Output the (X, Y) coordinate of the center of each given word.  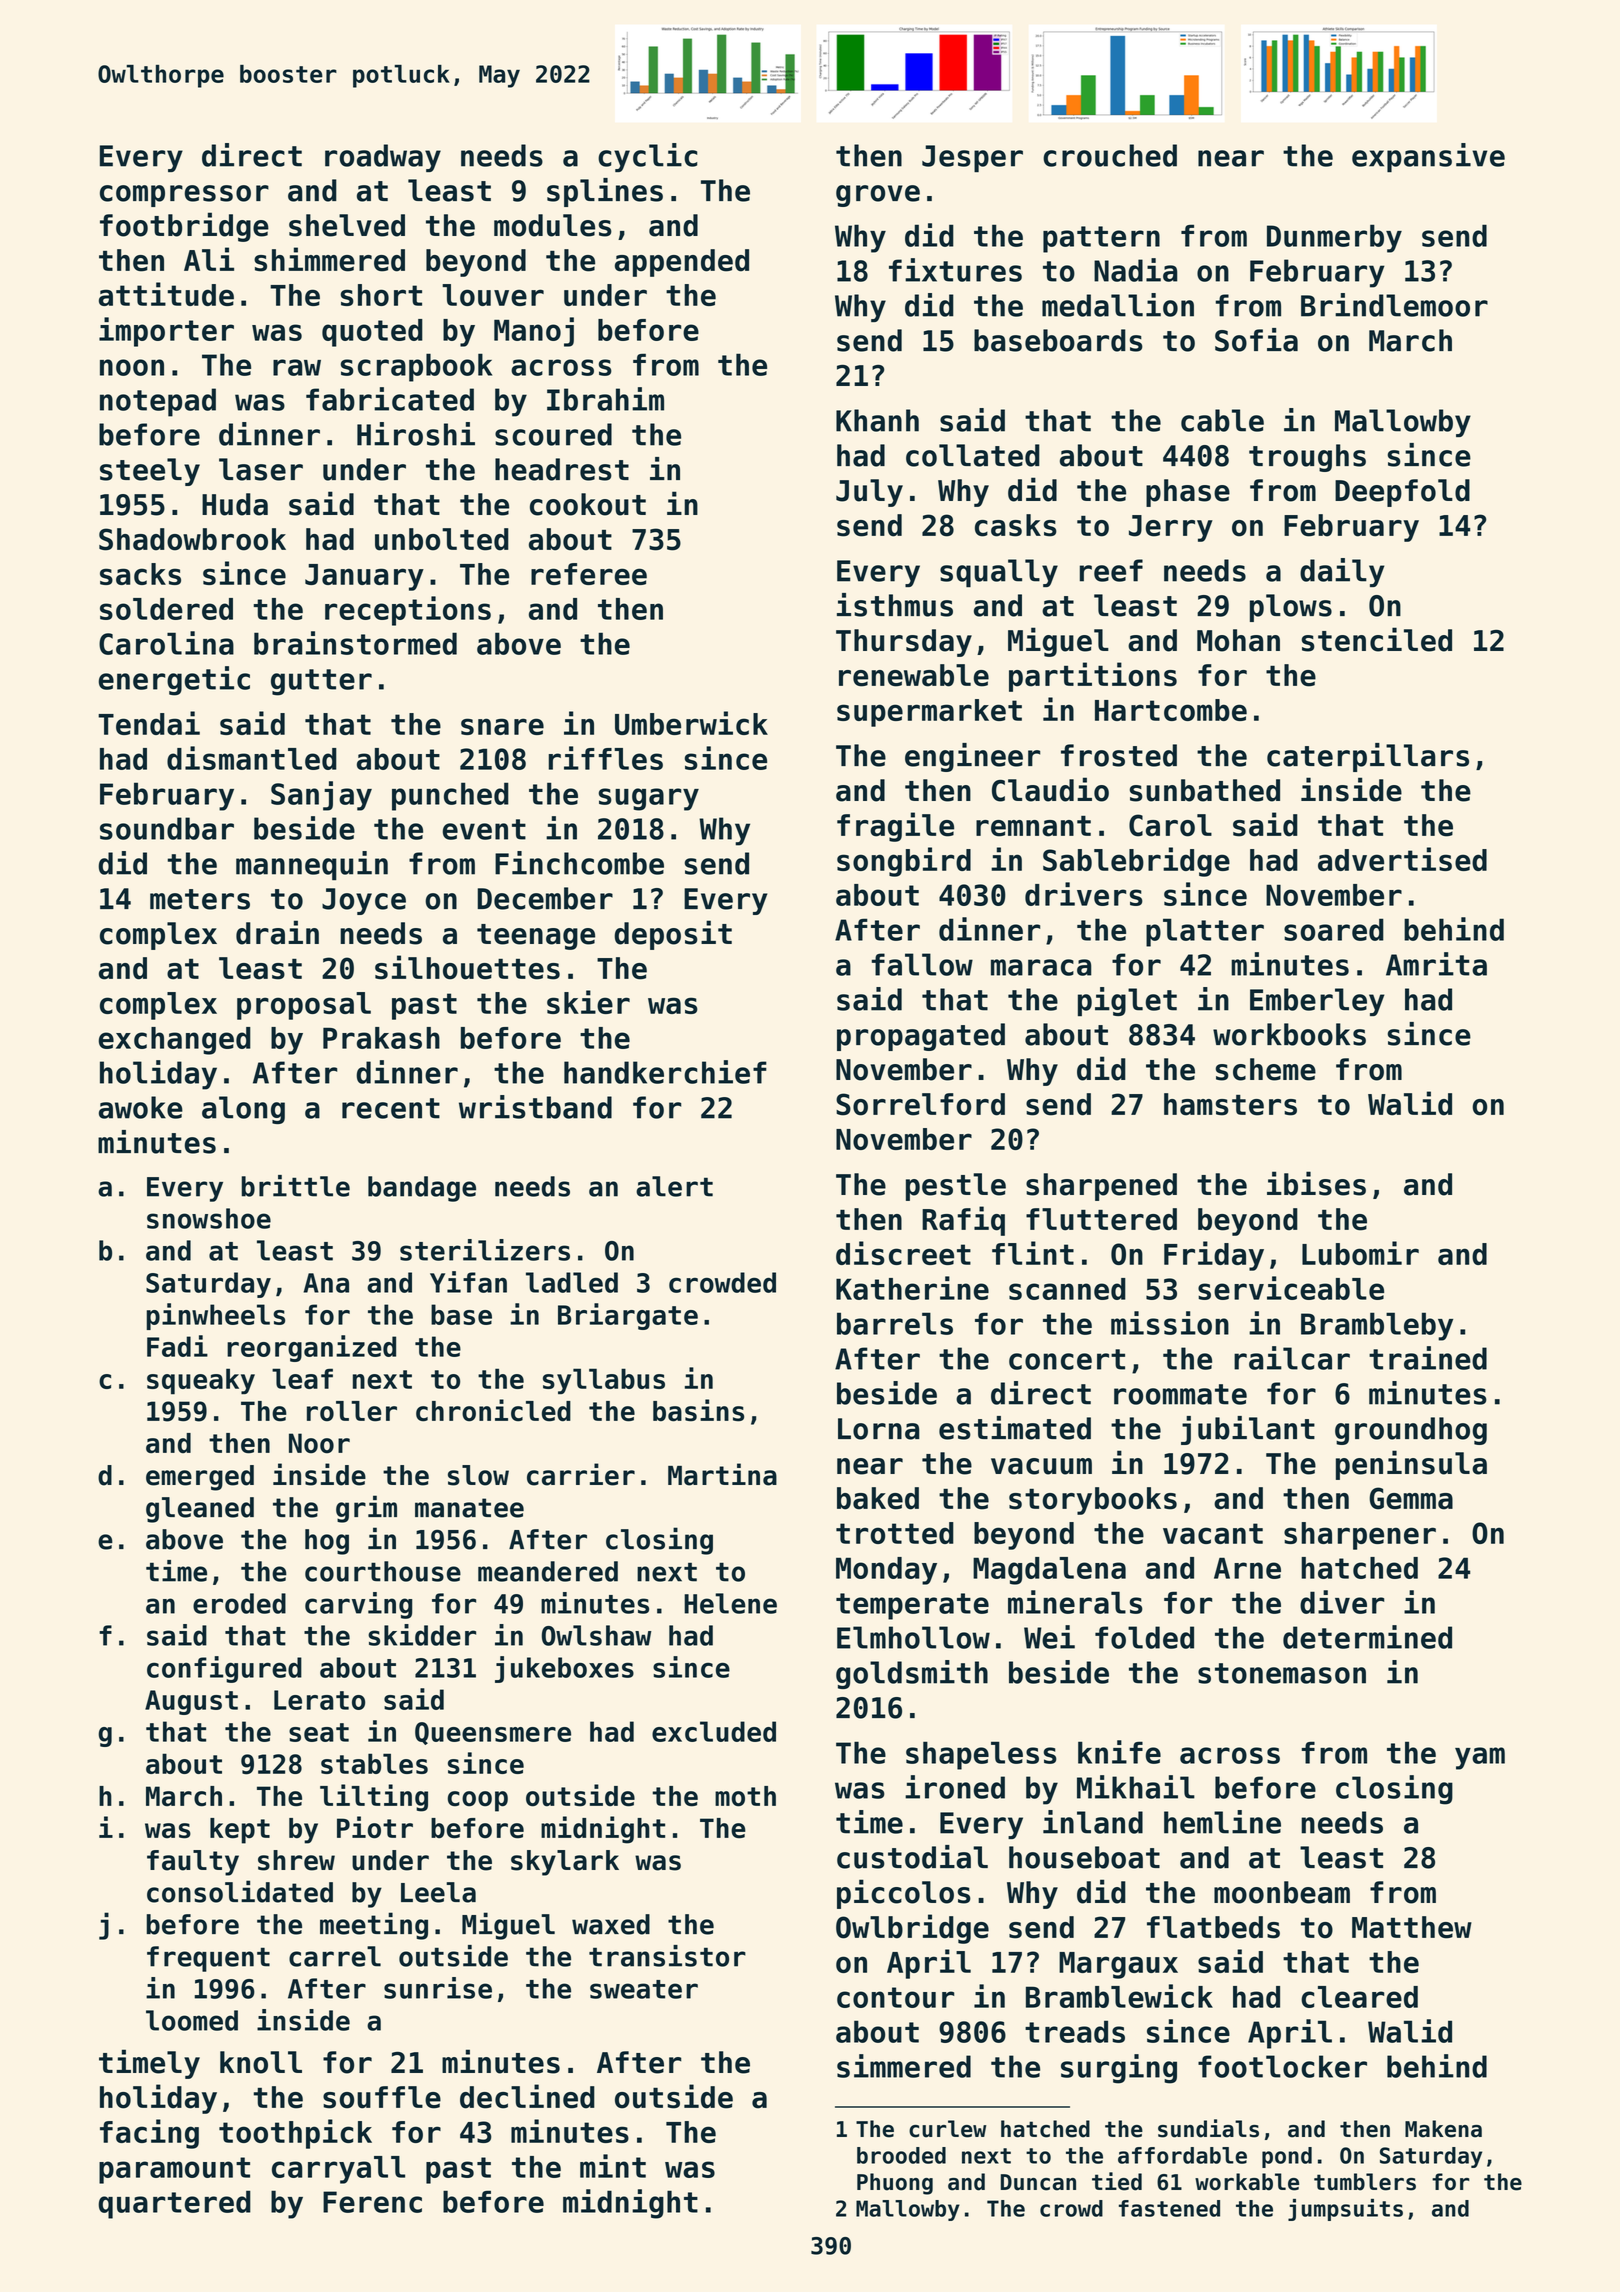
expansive (1428, 157)
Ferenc (372, 2202)
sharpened (1101, 1187)
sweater (644, 1989)
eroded (239, 1603)
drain (277, 932)
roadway (383, 158)
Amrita (1436, 964)
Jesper (972, 158)
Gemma (1411, 1498)
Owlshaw (597, 1635)
